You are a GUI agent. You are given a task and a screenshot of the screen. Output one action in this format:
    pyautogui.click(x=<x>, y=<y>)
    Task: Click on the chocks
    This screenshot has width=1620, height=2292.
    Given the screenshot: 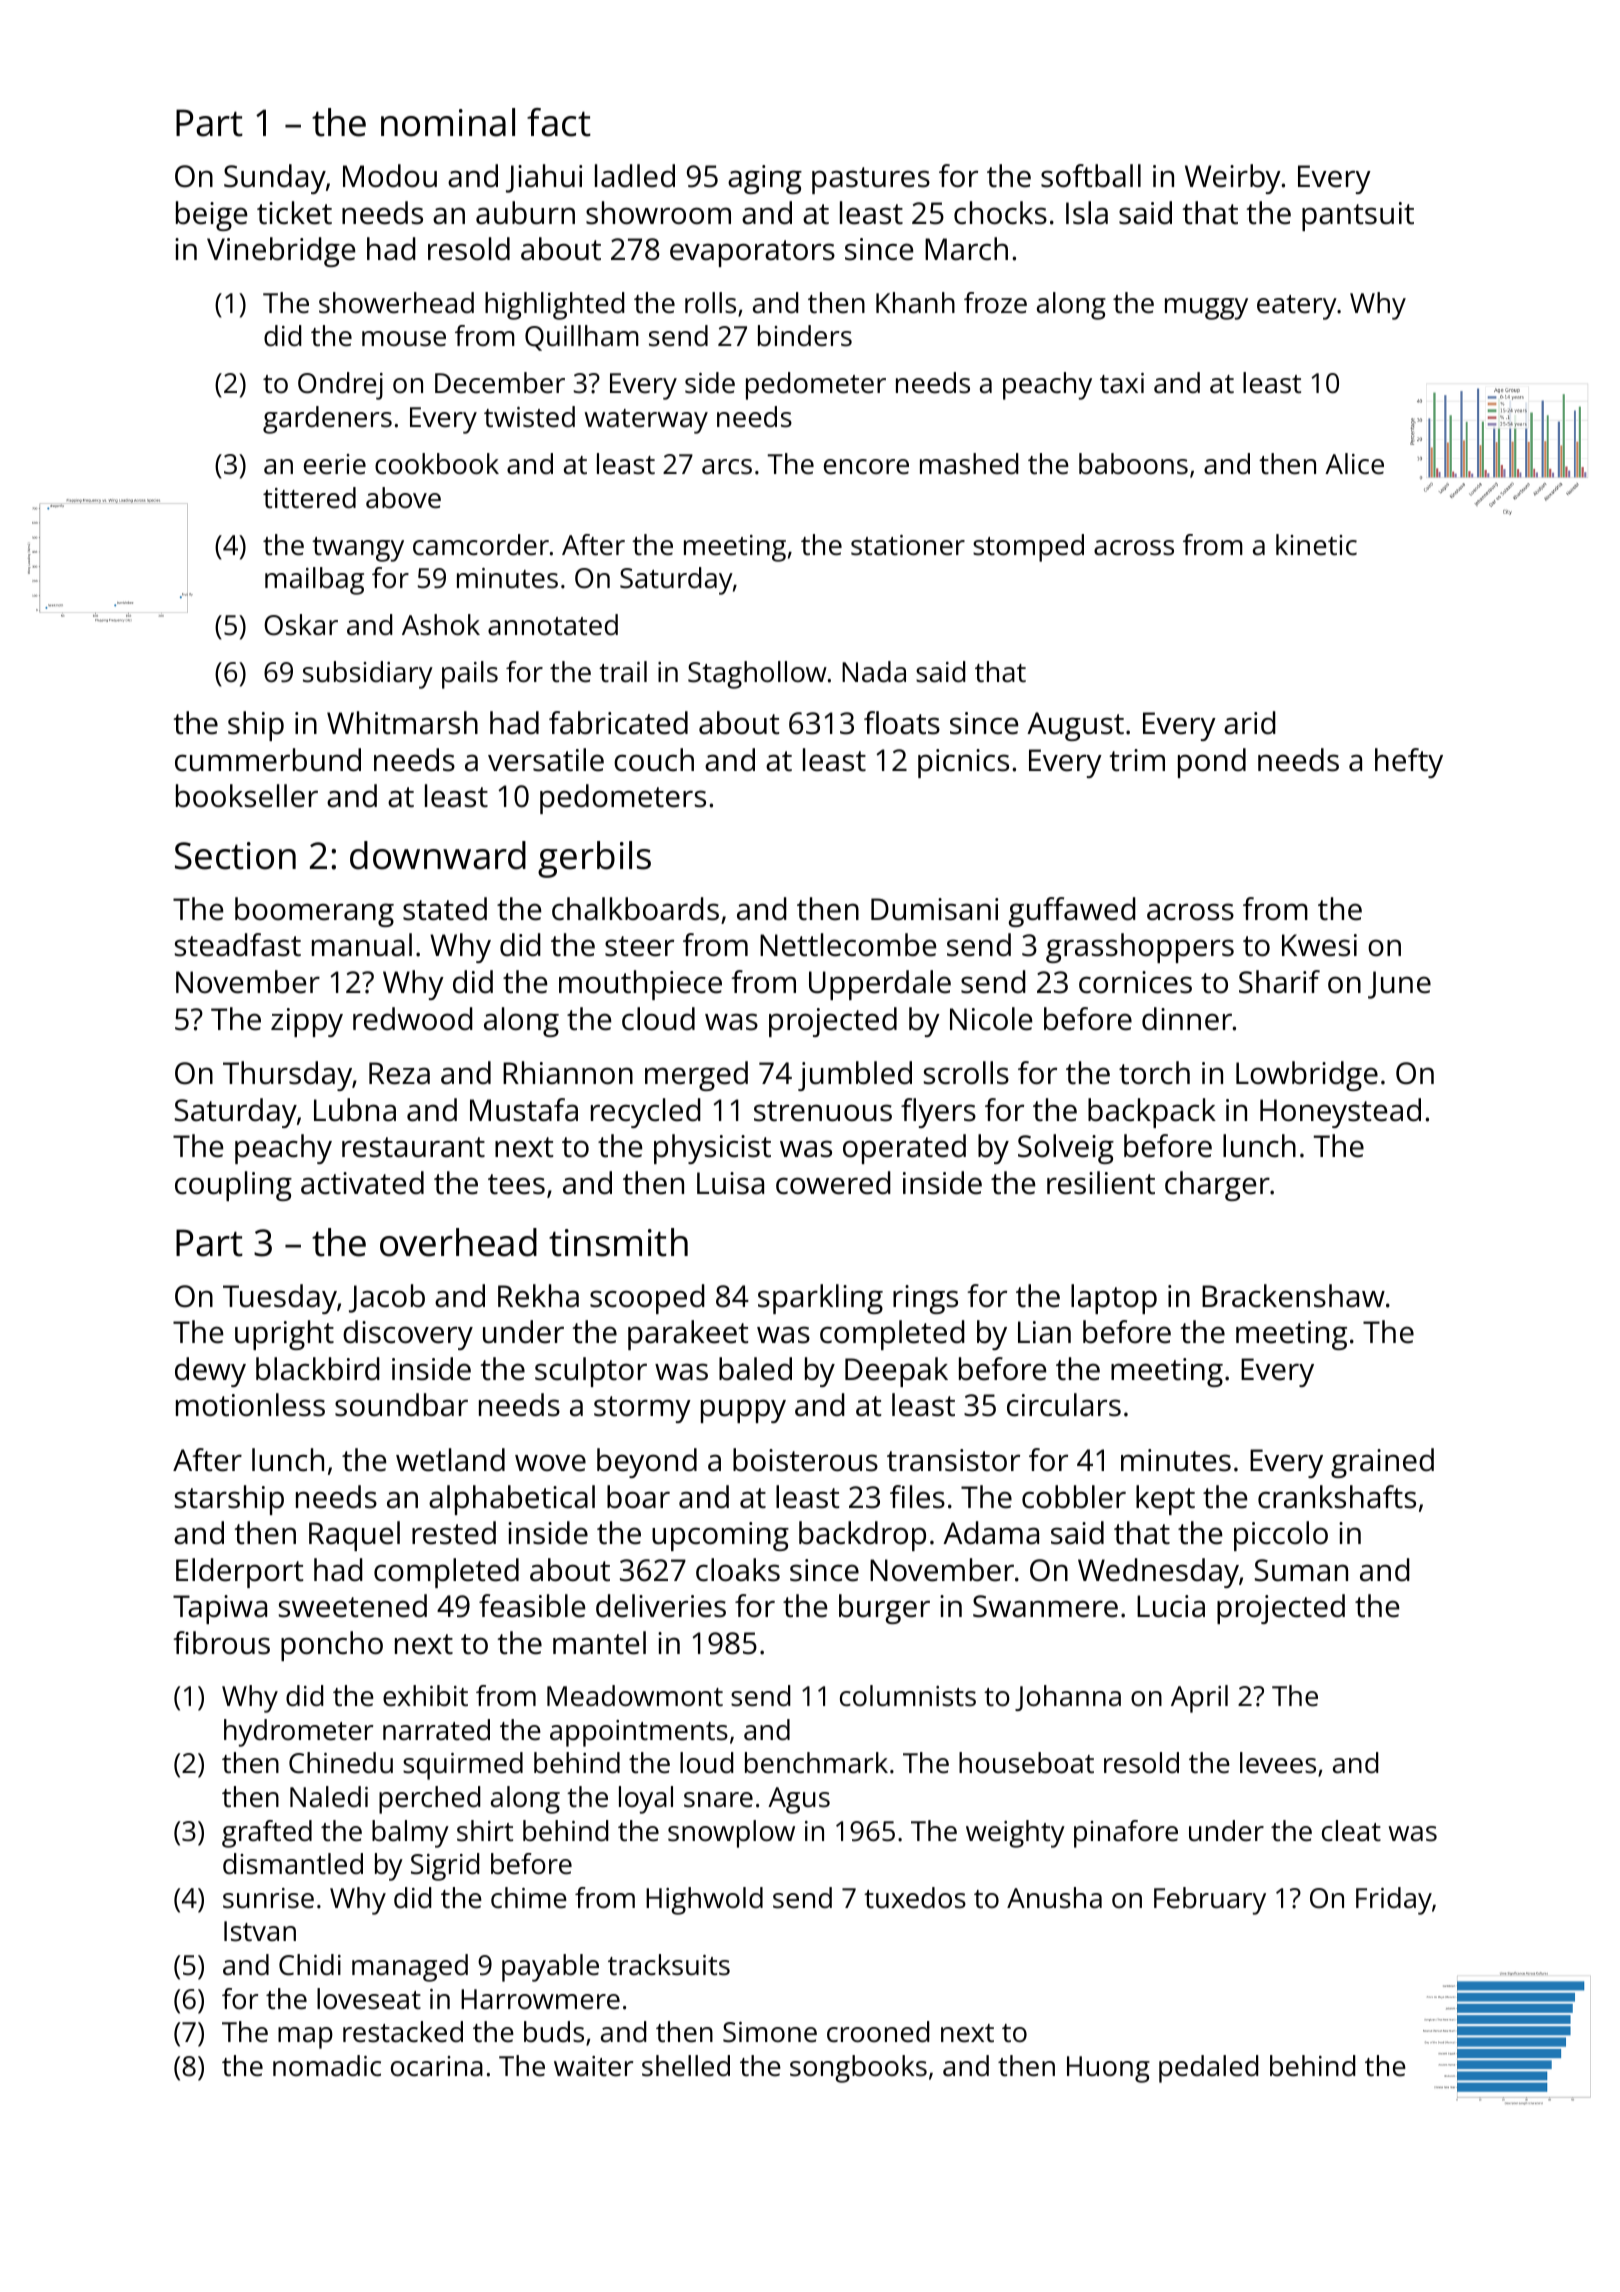 What is the action you would take?
    pyautogui.click(x=1000, y=213)
